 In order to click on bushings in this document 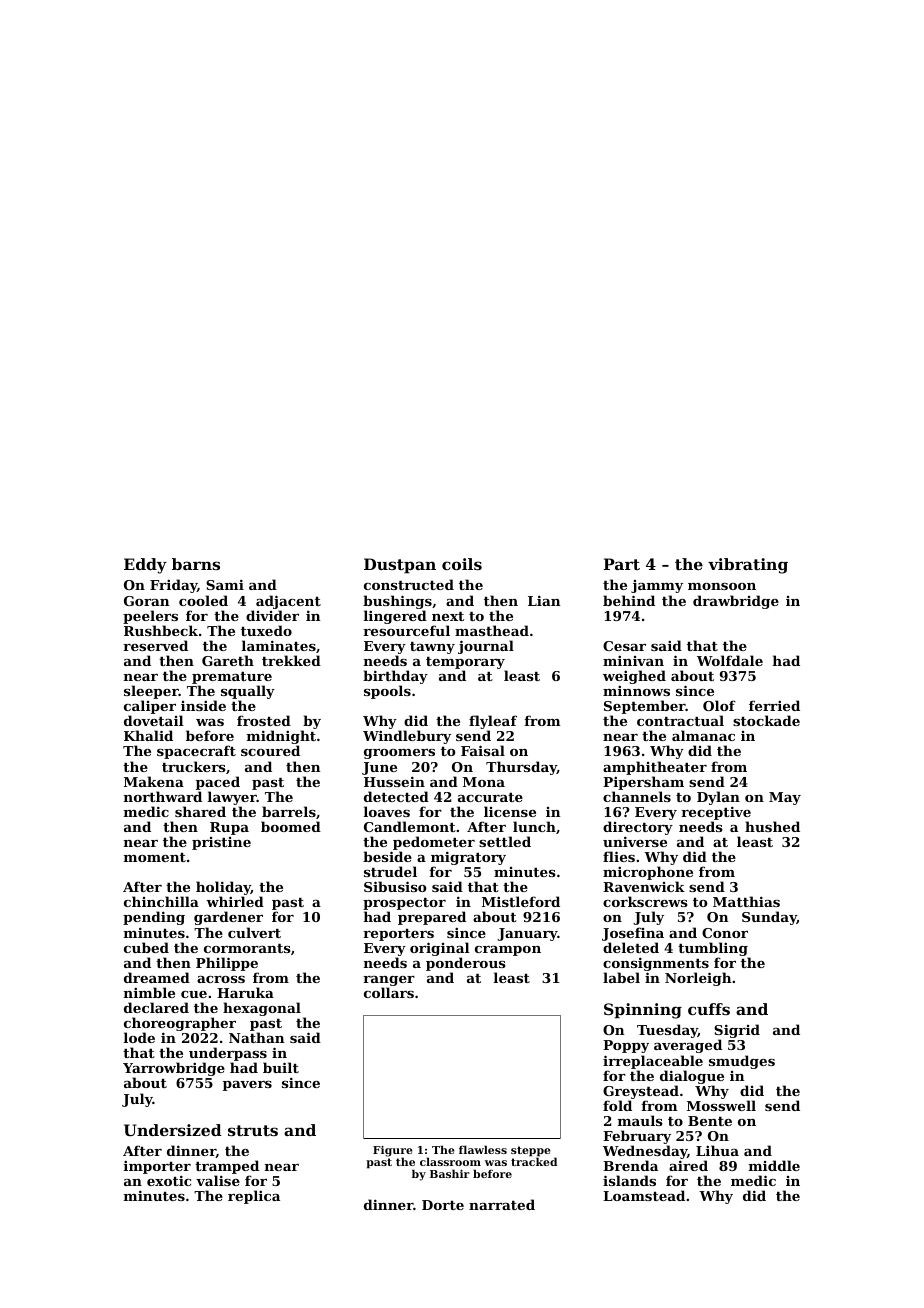, I will do `click(397, 602)`.
